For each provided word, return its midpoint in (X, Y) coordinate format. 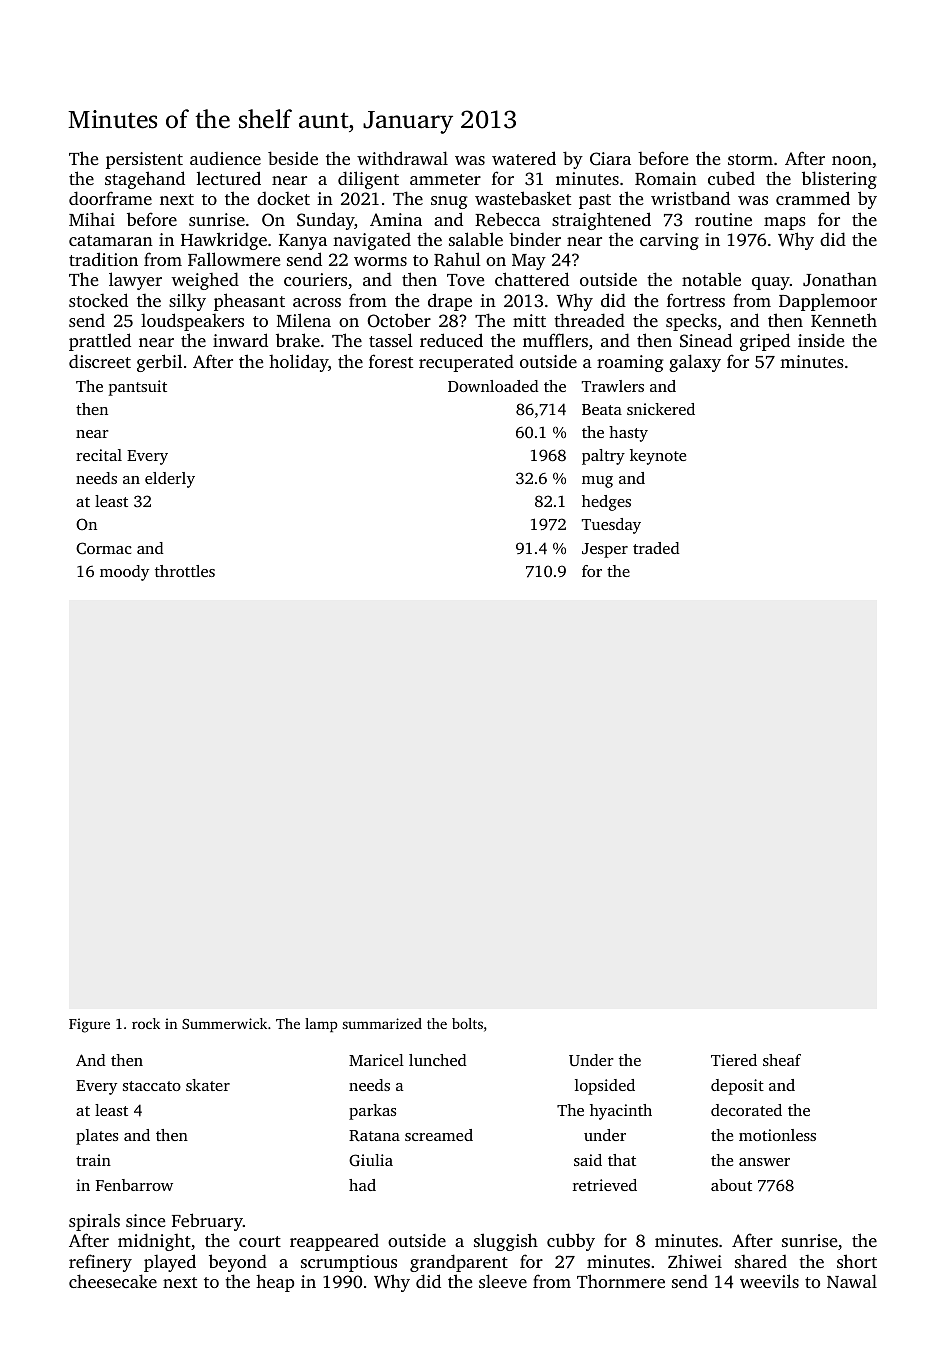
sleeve (503, 1281)
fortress (696, 300)
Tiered (734, 1060)
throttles (185, 571)
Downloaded (493, 386)
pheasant (249, 302)
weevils (769, 1281)
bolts (467, 1023)
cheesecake (113, 1281)
